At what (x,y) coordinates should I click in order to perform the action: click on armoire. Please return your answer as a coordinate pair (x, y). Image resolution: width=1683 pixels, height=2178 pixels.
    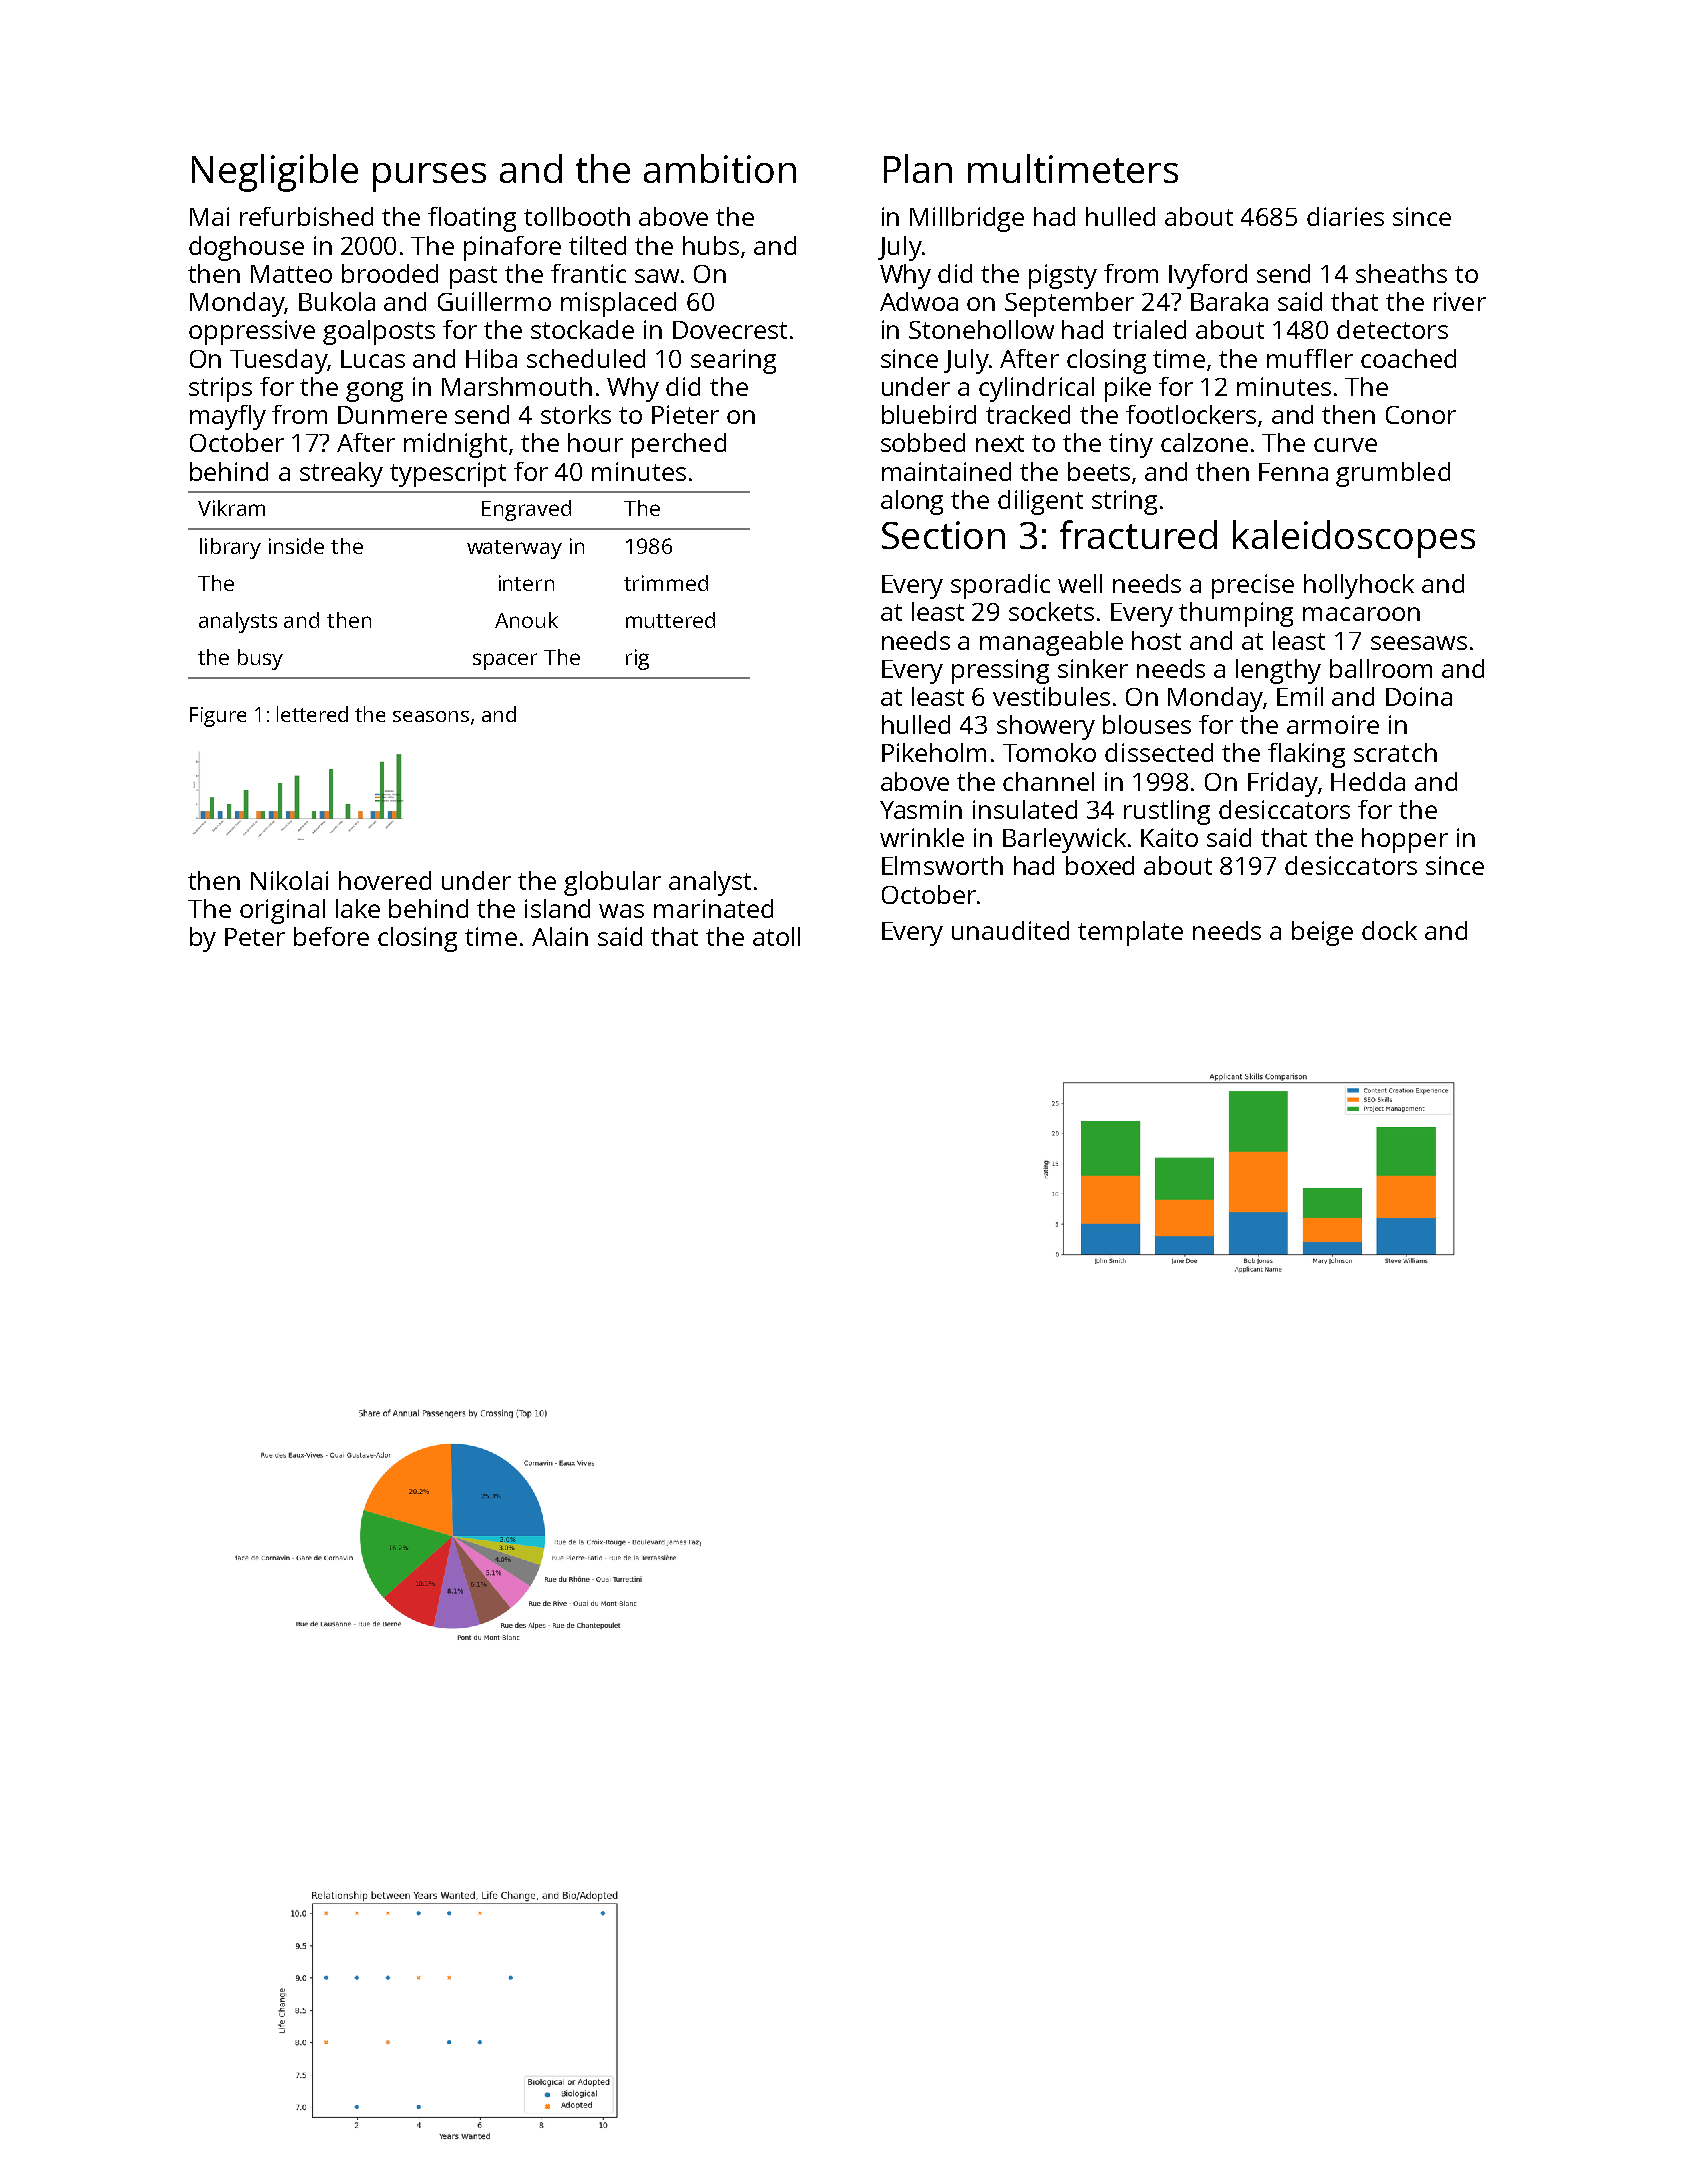
    Looking at the image, I should click on (1333, 724).
